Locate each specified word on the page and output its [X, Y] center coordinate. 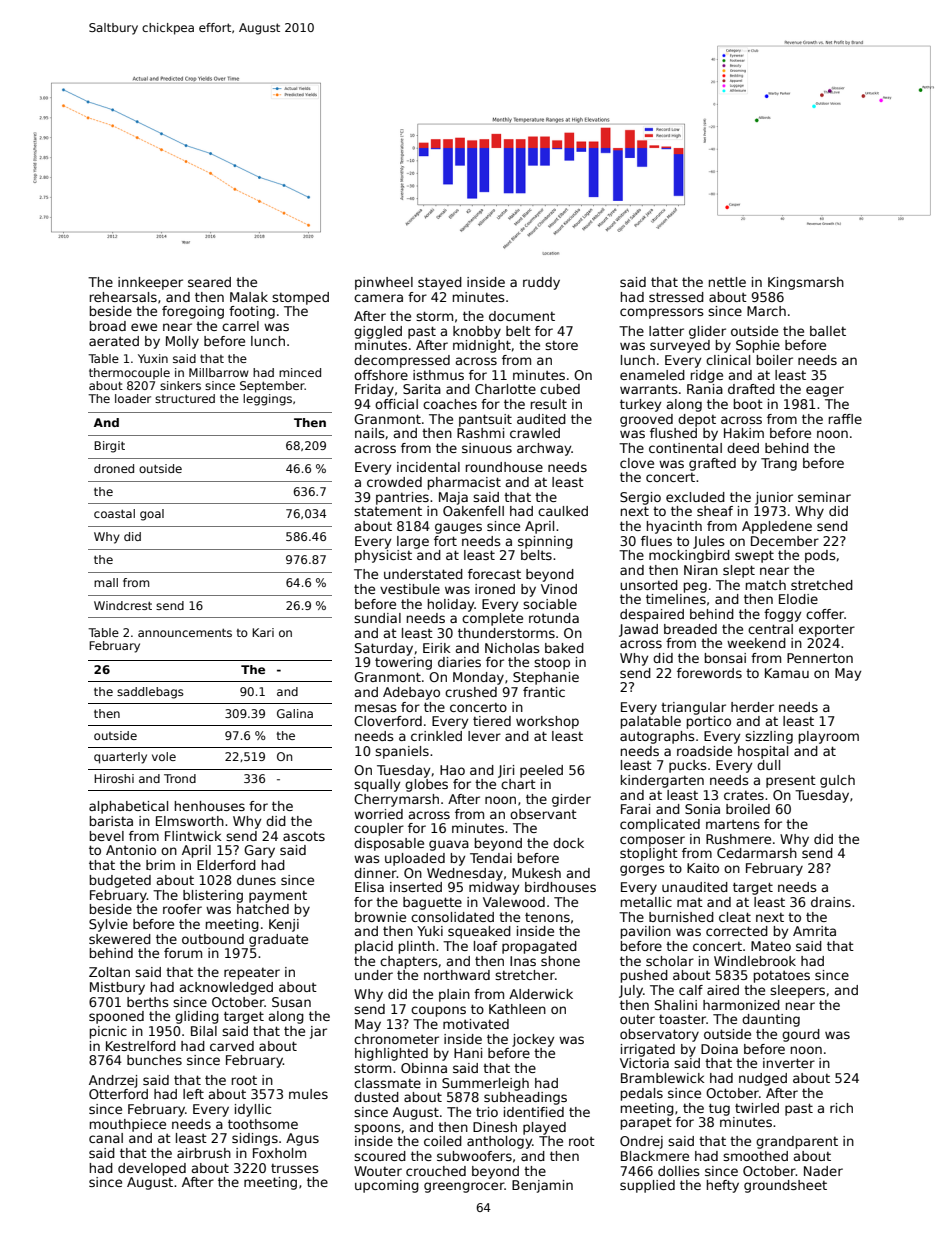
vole [164, 756]
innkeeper [150, 283]
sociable [550, 604]
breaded [690, 629]
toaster [682, 1019]
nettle [727, 282]
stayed [440, 283]
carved [232, 1046]
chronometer [396, 1039]
